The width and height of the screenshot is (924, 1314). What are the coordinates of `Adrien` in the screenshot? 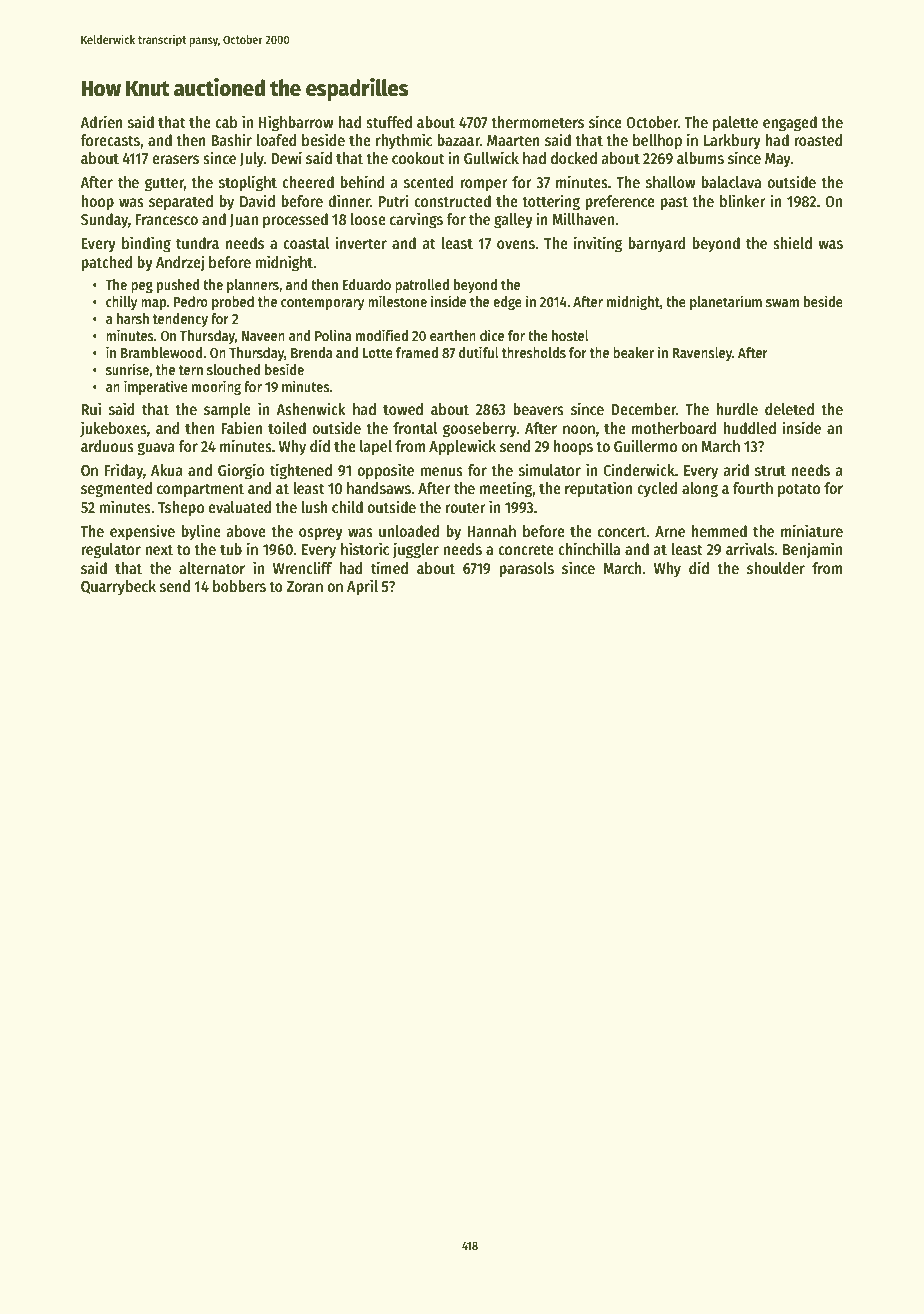 It's located at (101, 122).
